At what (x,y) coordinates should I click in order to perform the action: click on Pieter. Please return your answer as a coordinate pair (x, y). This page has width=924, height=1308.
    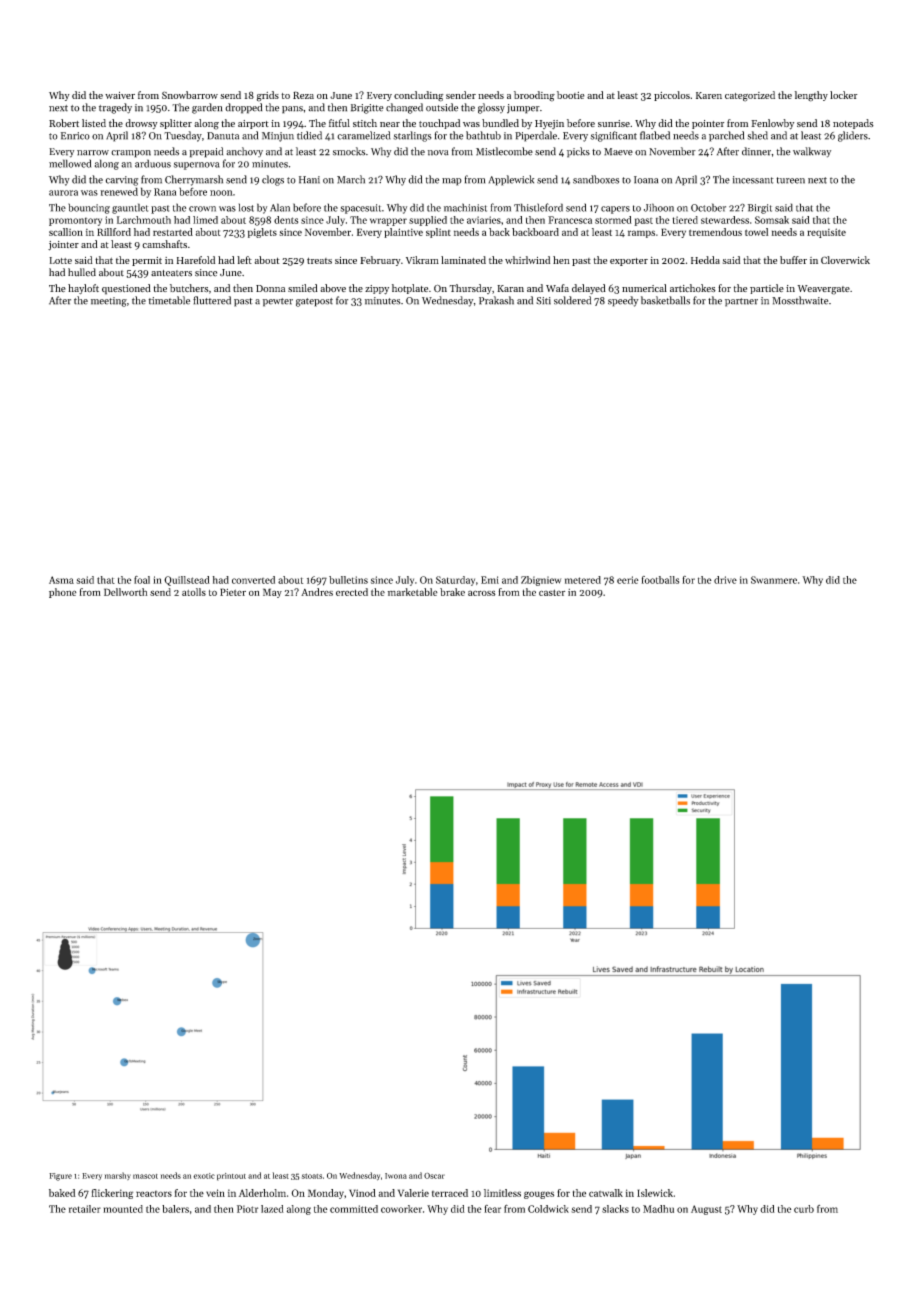
    Looking at the image, I should click on (233, 592).
